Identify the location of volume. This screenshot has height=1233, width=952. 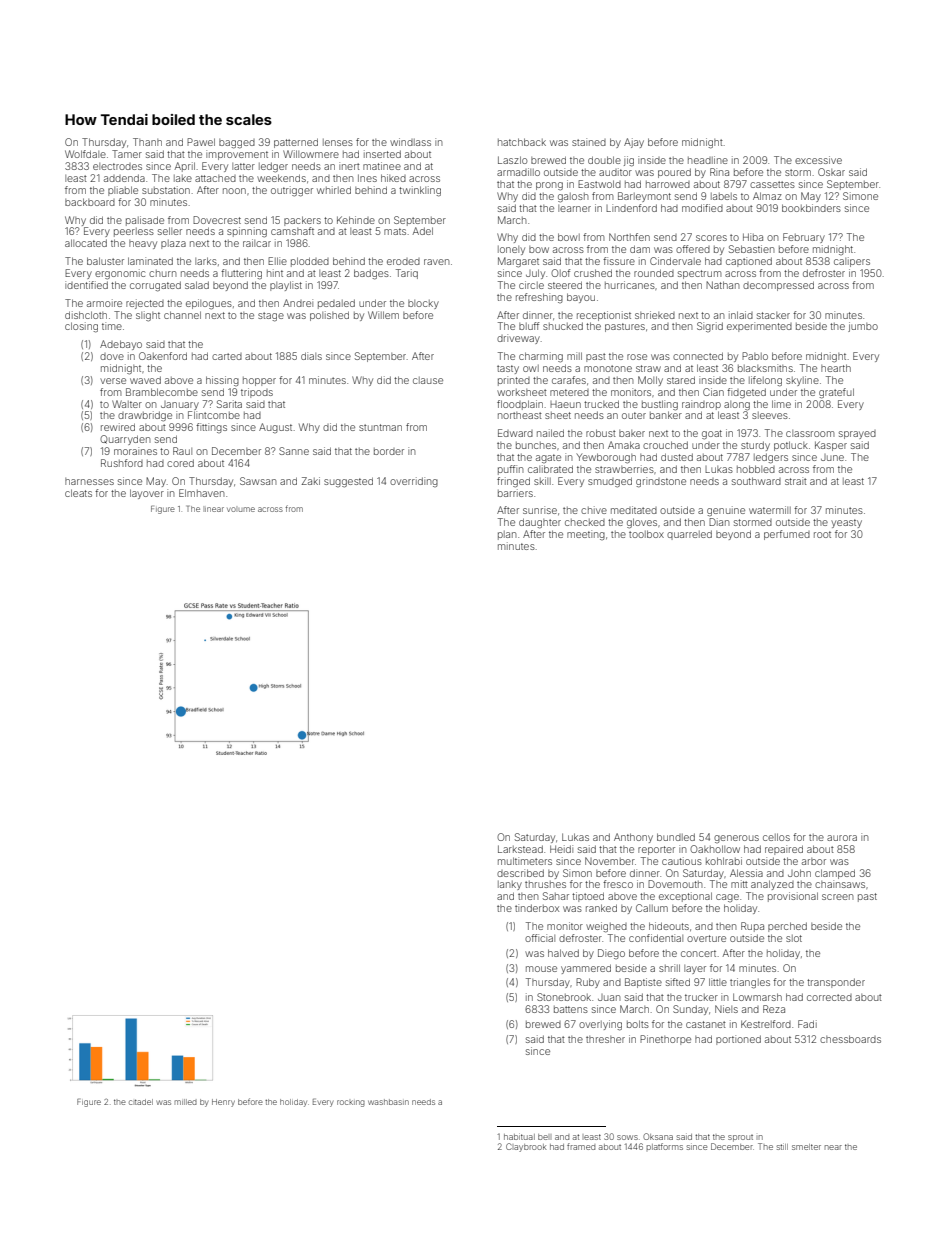
(241, 509).
